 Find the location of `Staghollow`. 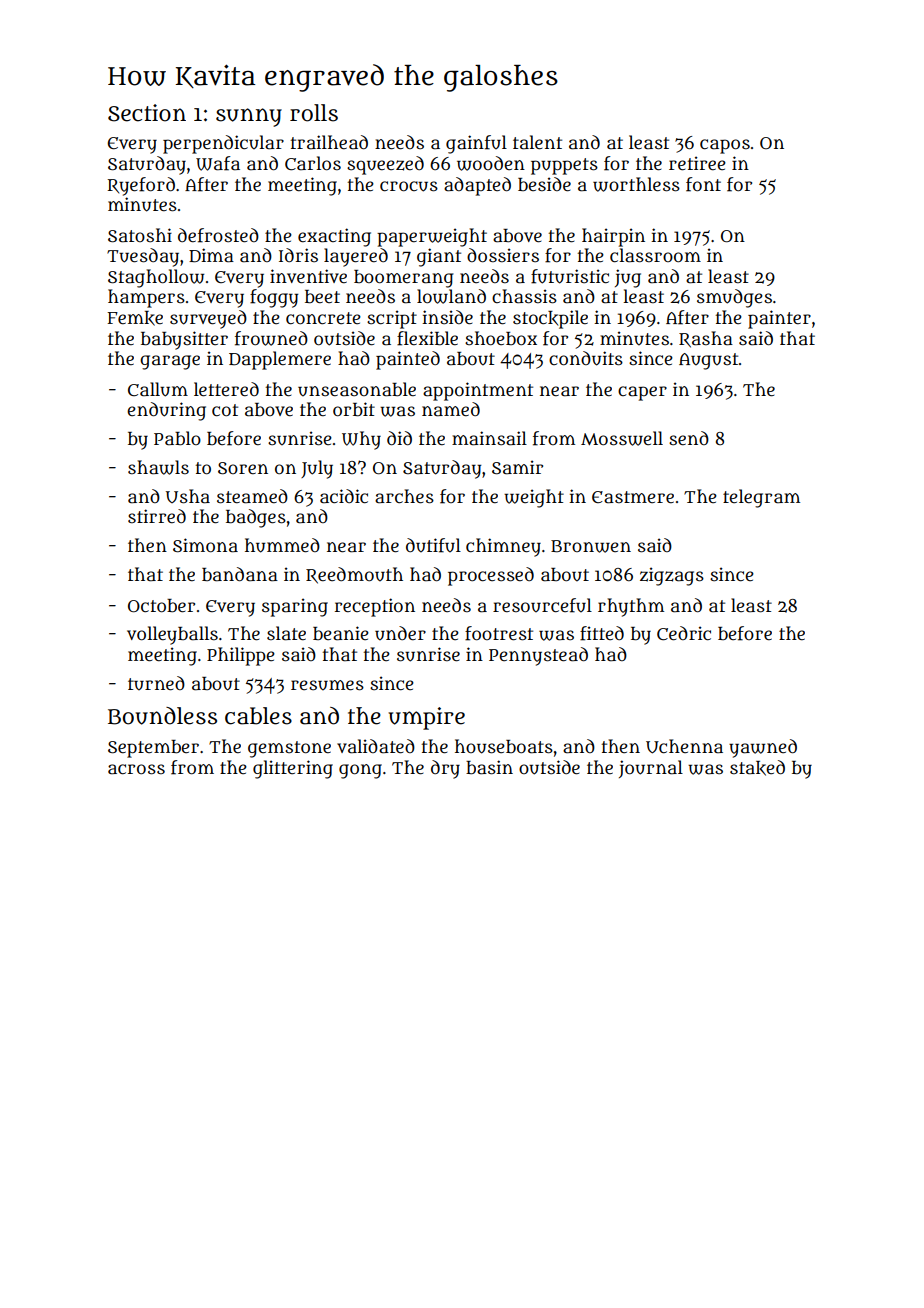

Staghollow is located at coordinates (156, 278).
